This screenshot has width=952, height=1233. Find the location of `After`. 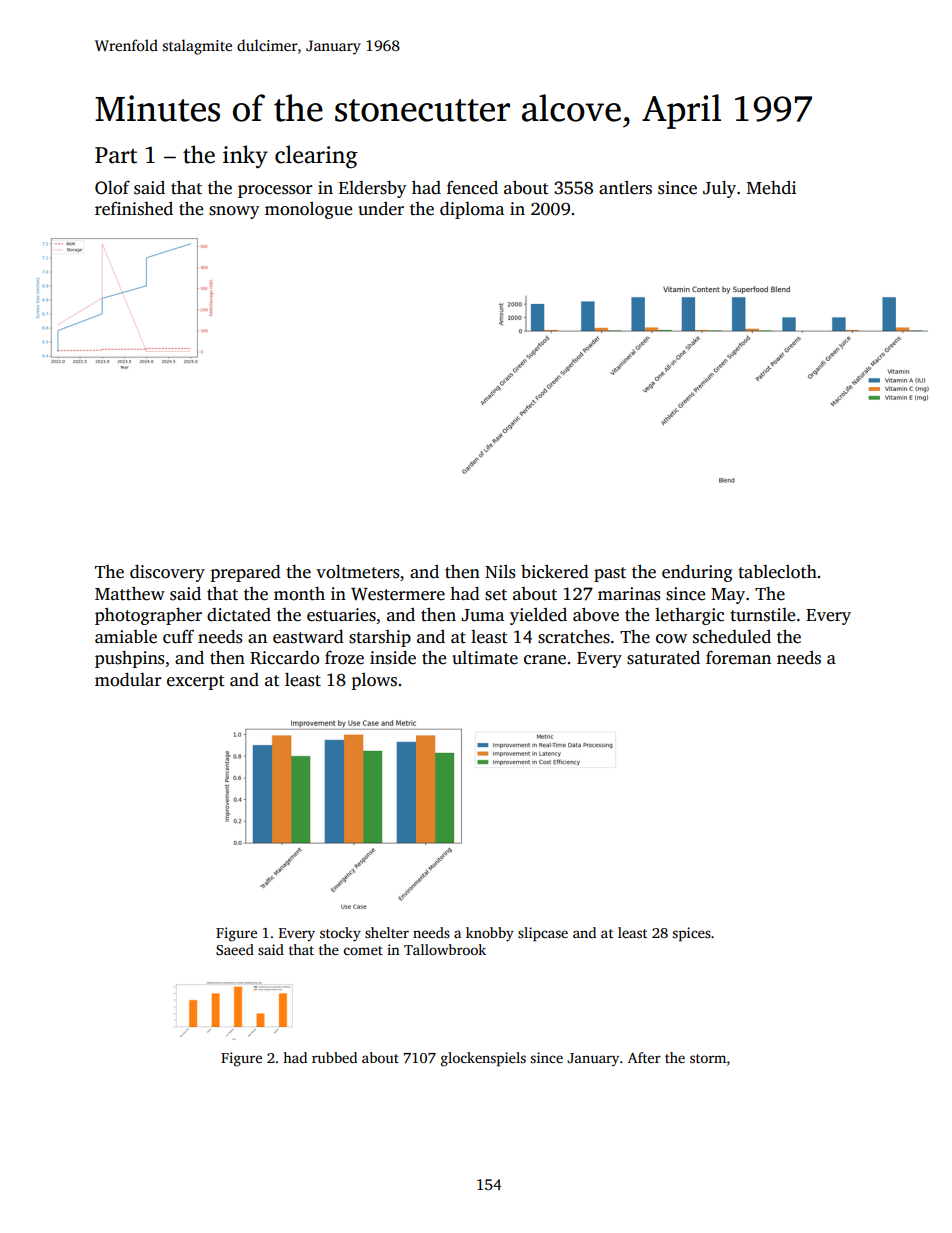

After is located at coordinates (644, 1057).
